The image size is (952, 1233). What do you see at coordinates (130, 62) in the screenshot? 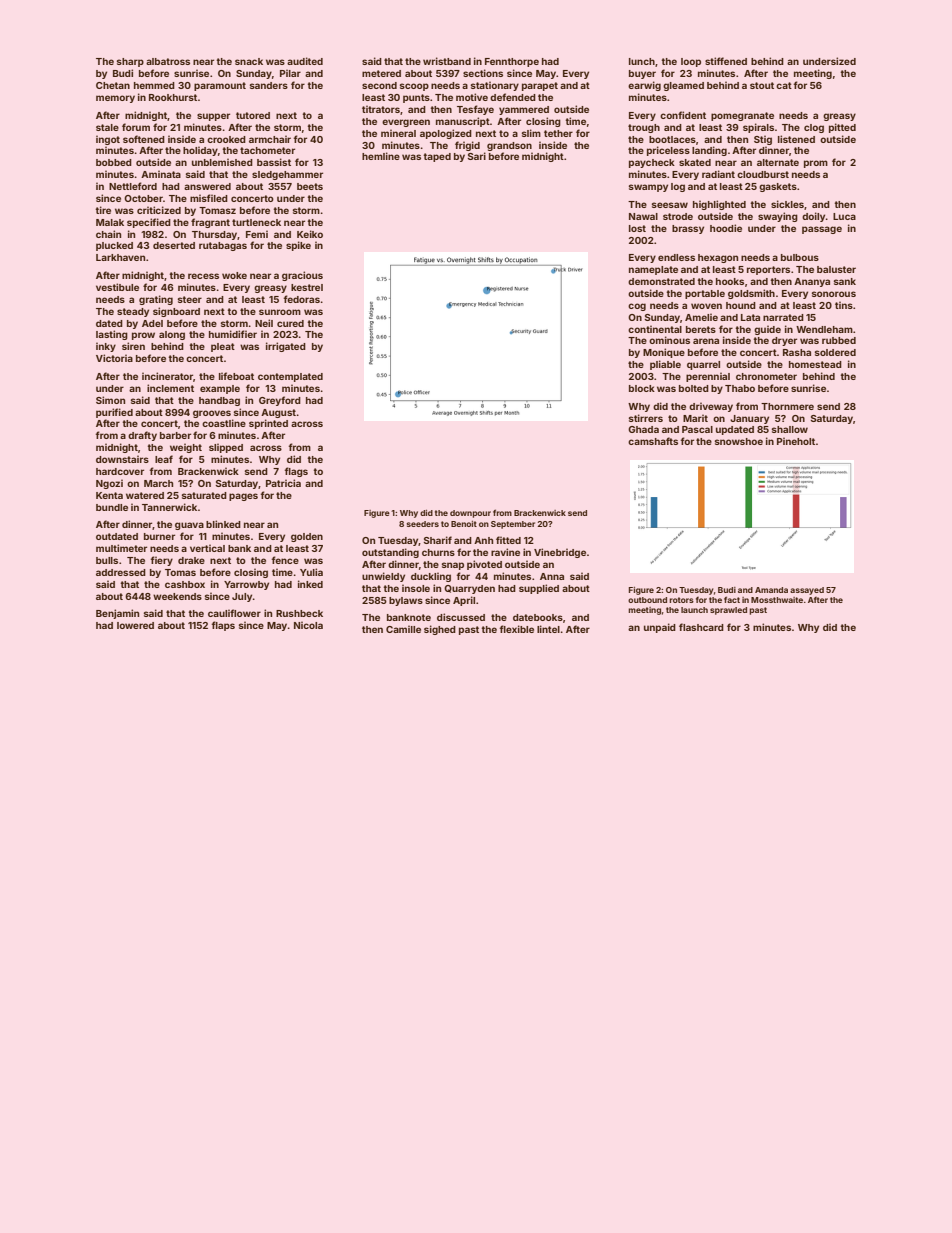
I see `sharp` at bounding box center [130, 62].
